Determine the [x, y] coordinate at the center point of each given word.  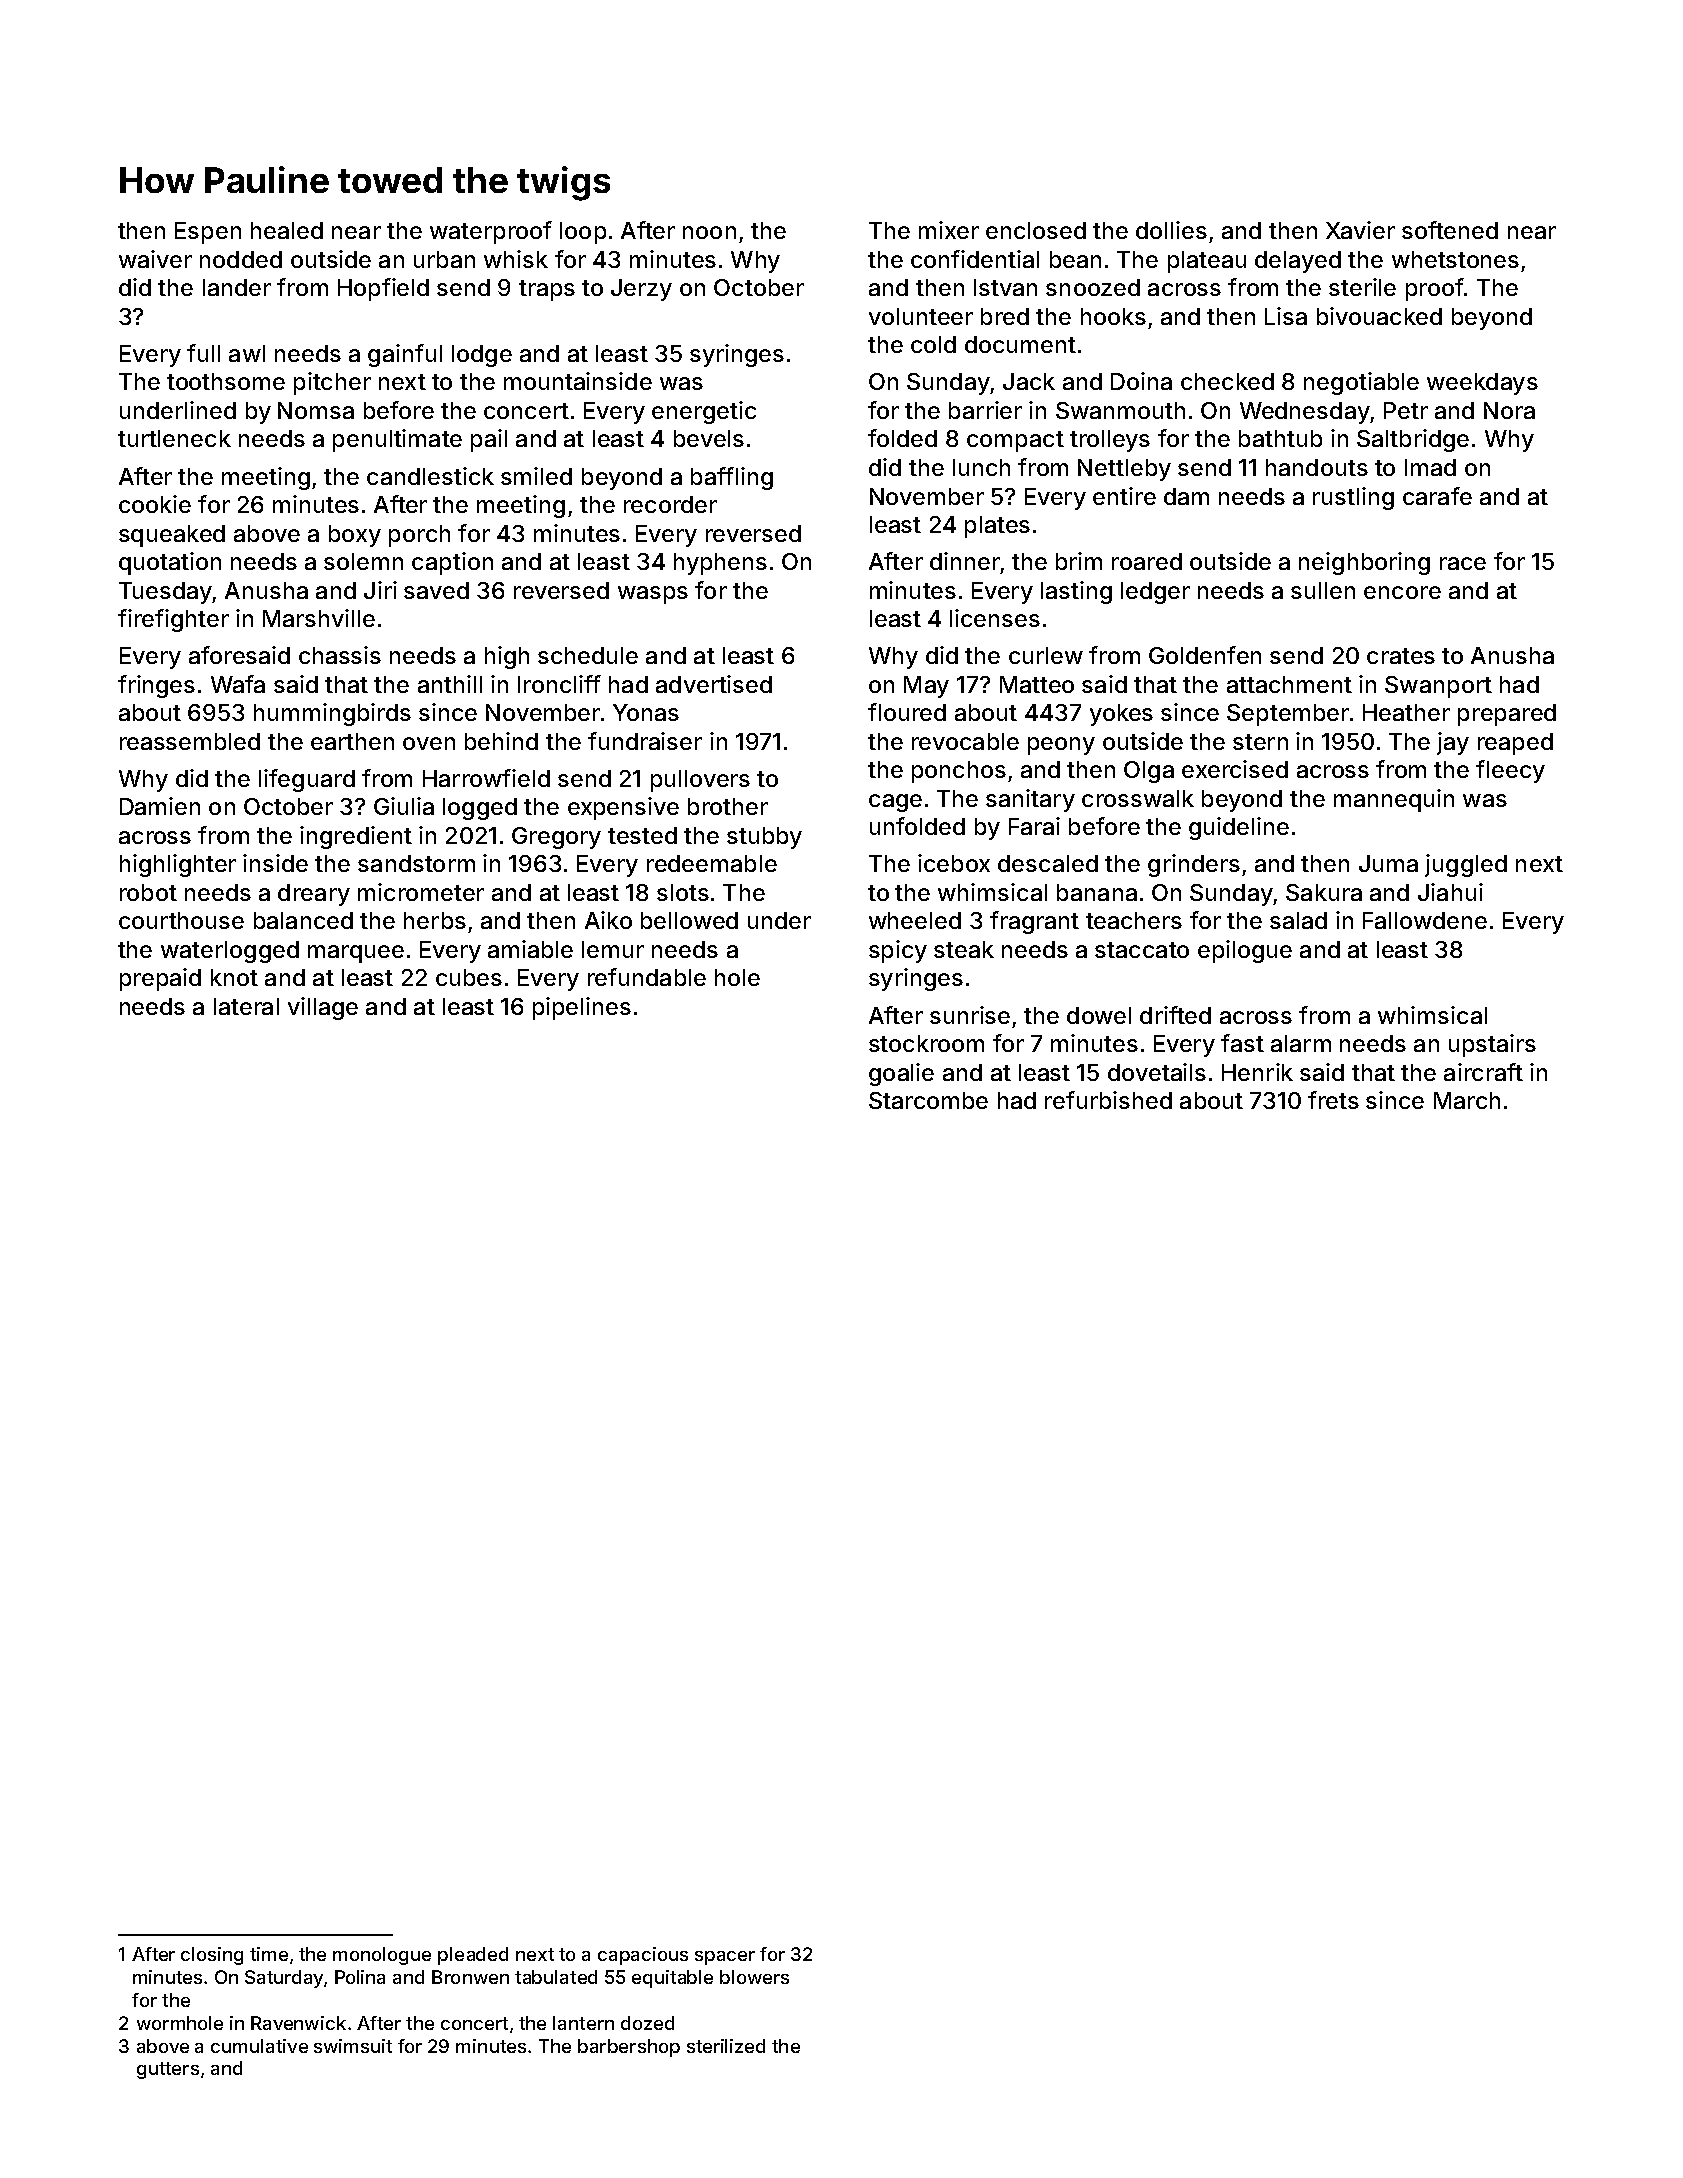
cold [933, 344]
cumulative [259, 2046]
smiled [536, 476]
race [1463, 563]
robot [148, 892]
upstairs [1492, 1045]
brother [728, 806]
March [1467, 1100]
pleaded [473, 1956]
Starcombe [928, 1100]
